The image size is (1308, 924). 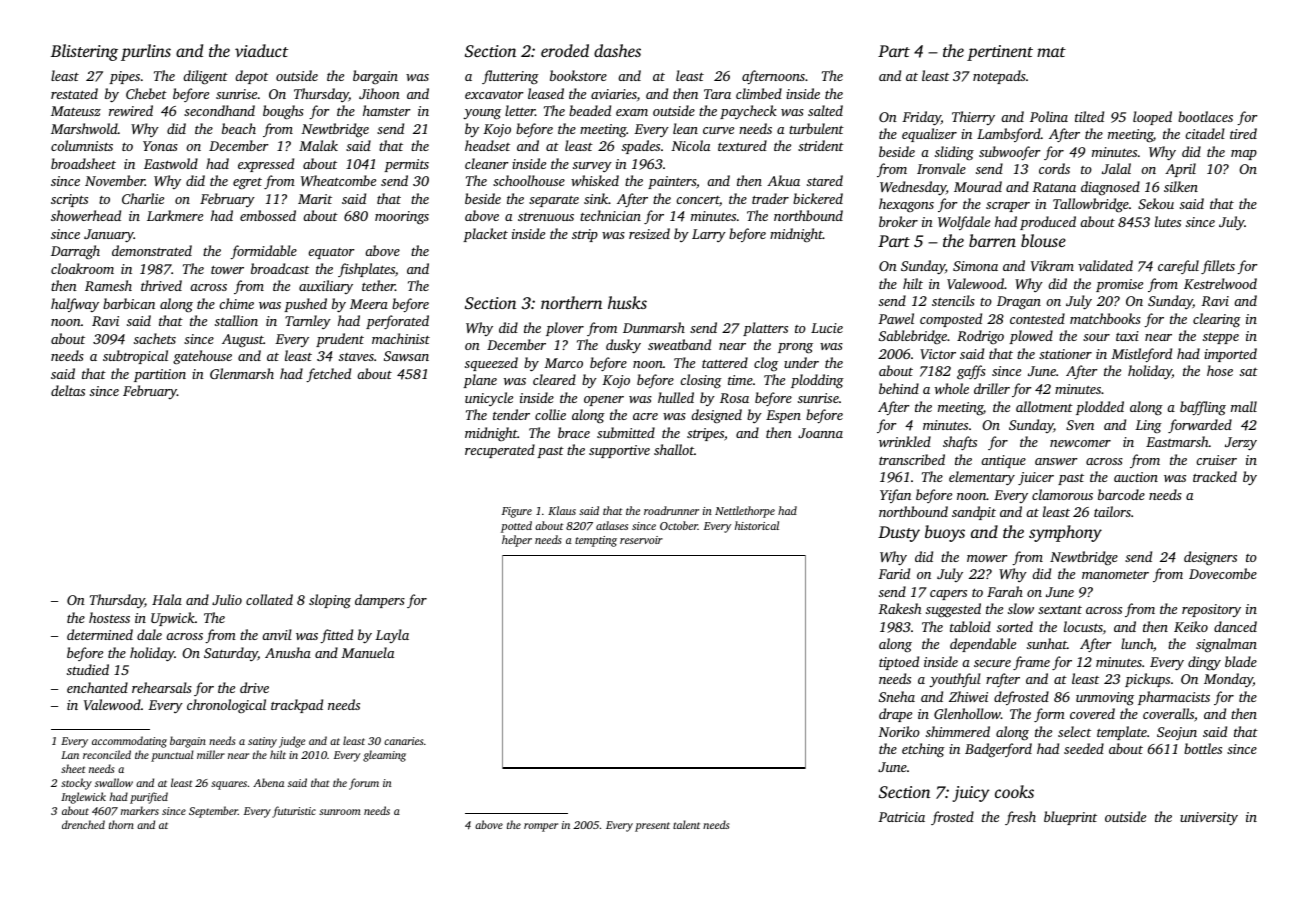 What do you see at coordinates (627, 302) in the image?
I see `husks` at bounding box center [627, 302].
